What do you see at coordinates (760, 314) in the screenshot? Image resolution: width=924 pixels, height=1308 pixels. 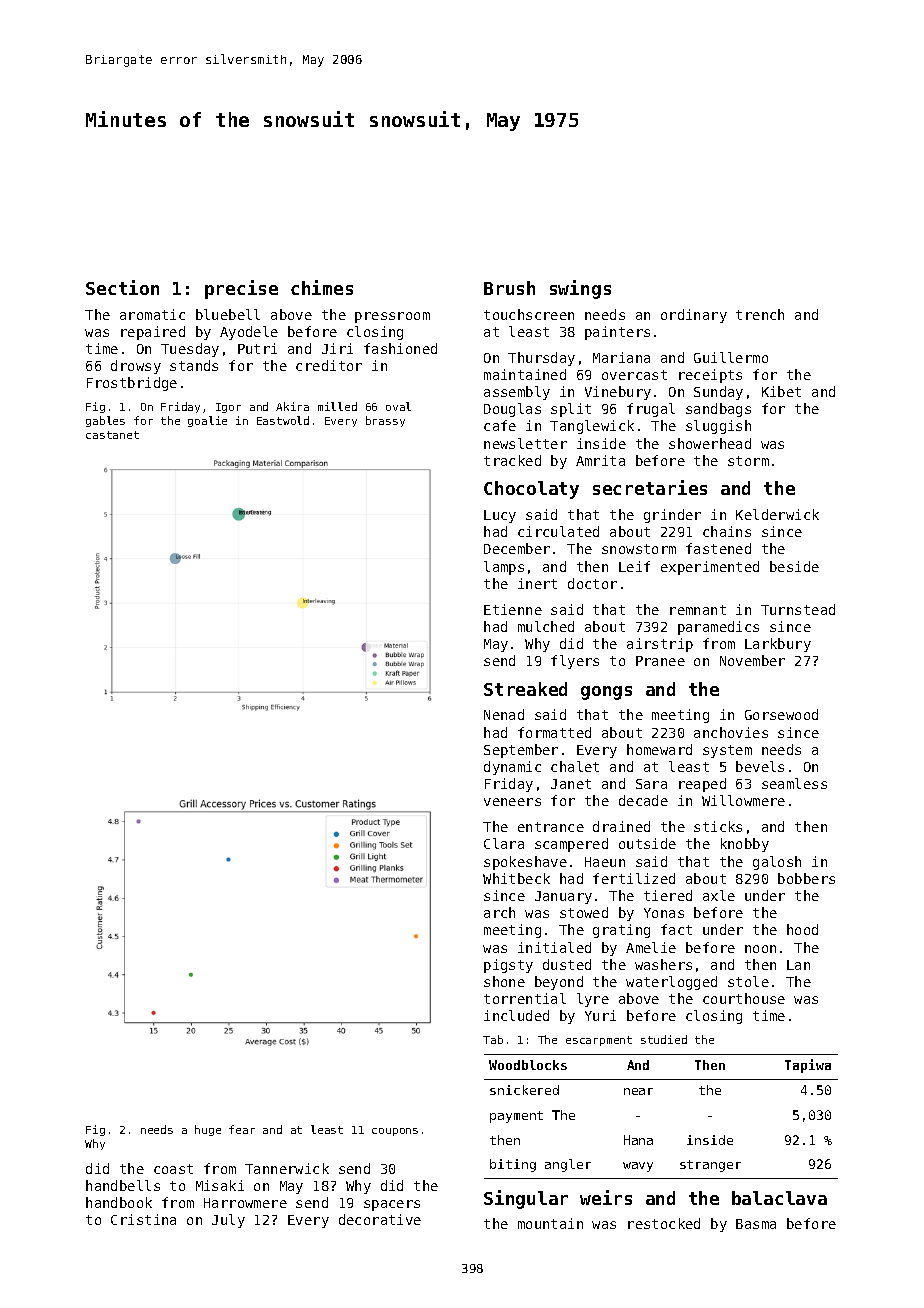 I see `trench` at bounding box center [760, 314].
